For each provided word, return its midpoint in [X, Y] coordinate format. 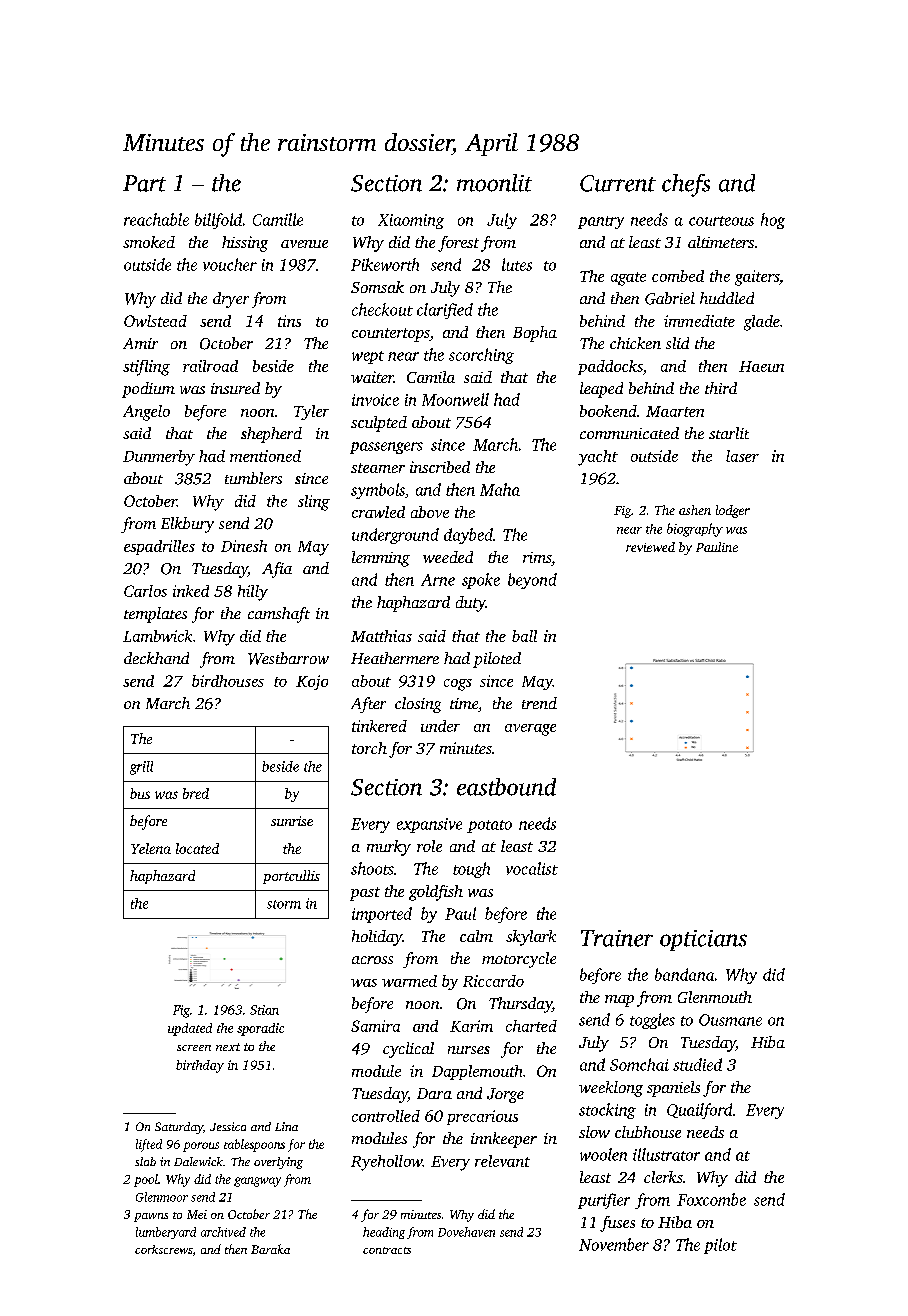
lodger [733, 511]
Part [144, 183]
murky [389, 848]
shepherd [271, 435]
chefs [686, 185]
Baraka [270, 1249]
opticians [703, 940]
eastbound [506, 787]
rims [537, 557]
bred [196, 793]
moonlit [494, 183]
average [530, 730]
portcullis [291, 877]
